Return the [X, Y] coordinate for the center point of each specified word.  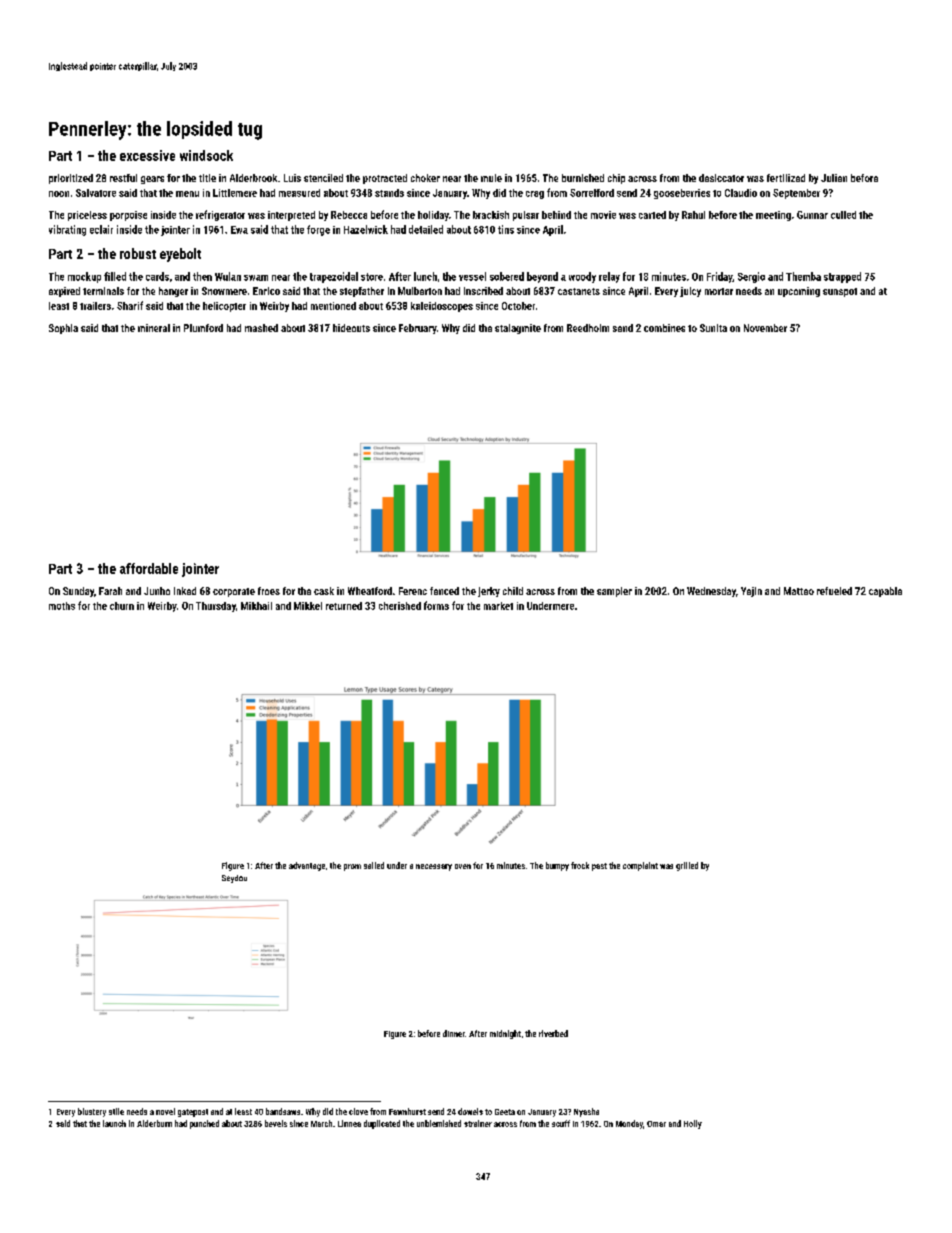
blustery [92, 1112]
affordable [149, 568]
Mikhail [256, 606]
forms [436, 605]
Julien [834, 178]
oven [463, 866]
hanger [173, 292]
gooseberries [682, 194]
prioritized [71, 179]
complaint [640, 866]
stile [116, 1111]
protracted [385, 179]
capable [885, 592]
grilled [687, 866]
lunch [425, 276]
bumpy [557, 866]
